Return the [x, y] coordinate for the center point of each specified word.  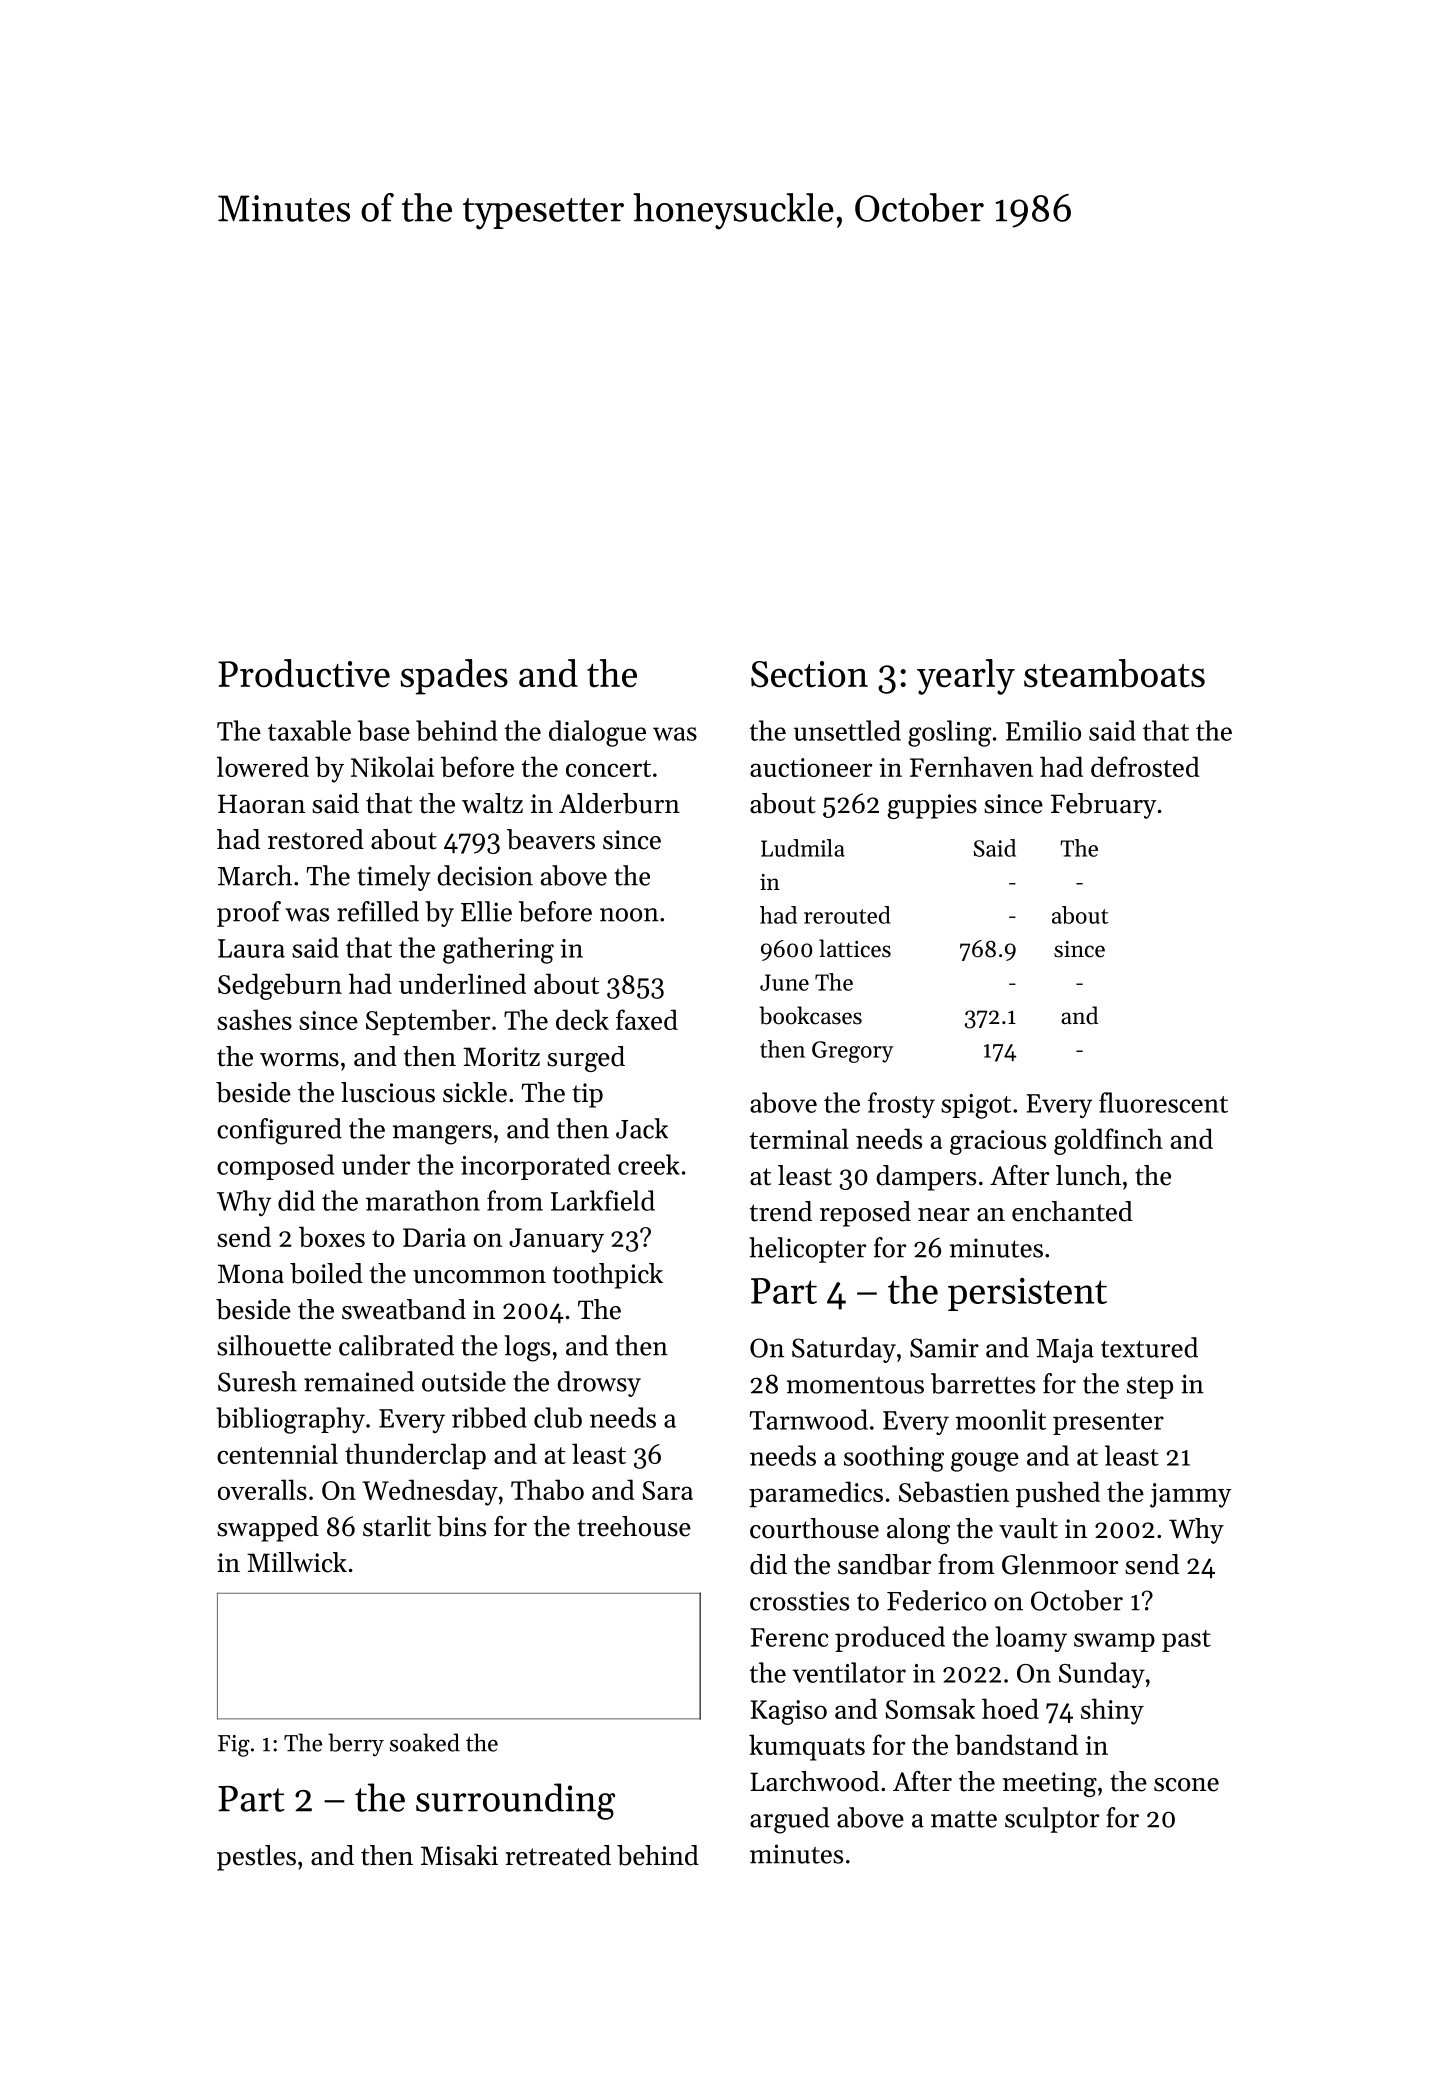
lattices [855, 948]
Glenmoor [1060, 1564]
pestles [256, 1858]
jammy [1191, 1495]
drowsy [599, 1384]
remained [359, 1381]
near [944, 1215]
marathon [423, 1200]
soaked [425, 1742]
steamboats [1114, 673]
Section [809, 674]
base [384, 730]
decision [485, 875]
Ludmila [803, 848]
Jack [642, 1128]
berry [356, 1745]
